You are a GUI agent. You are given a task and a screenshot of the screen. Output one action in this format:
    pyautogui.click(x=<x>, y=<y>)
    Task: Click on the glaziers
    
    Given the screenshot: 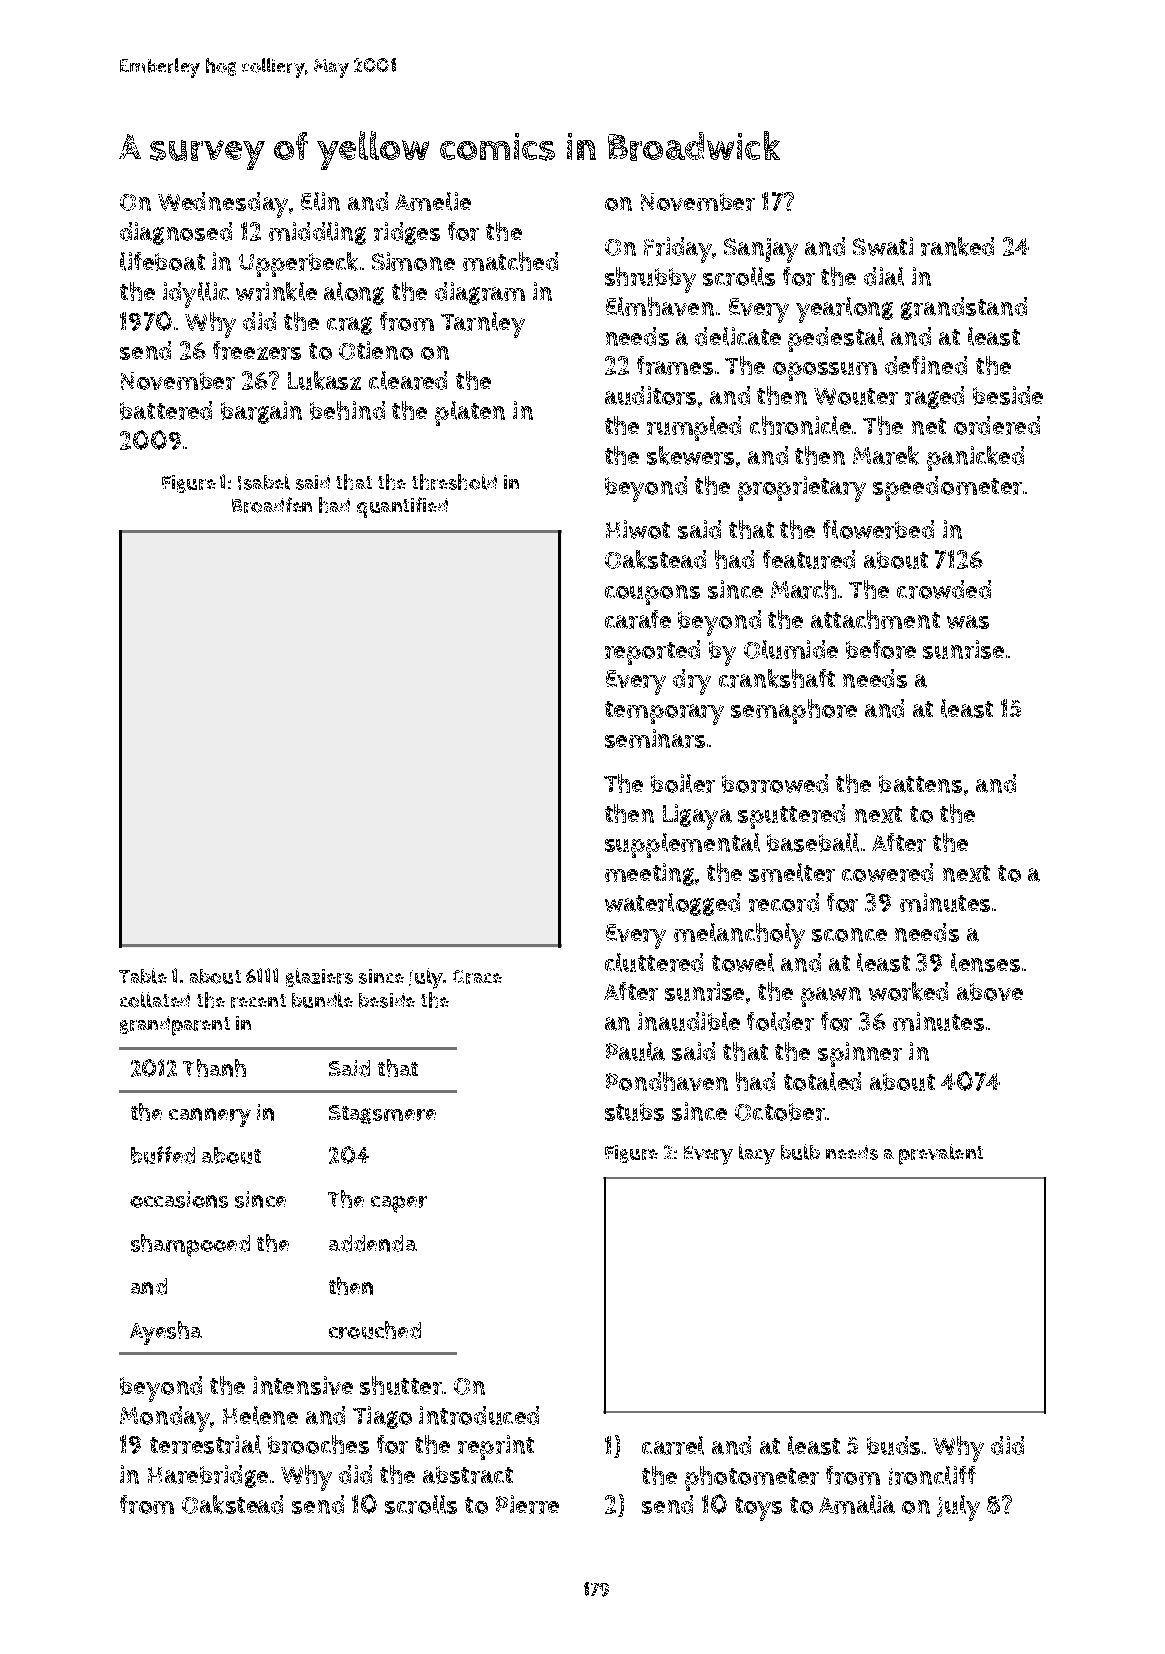 What is the action you would take?
    pyautogui.click(x=319, y=977)
